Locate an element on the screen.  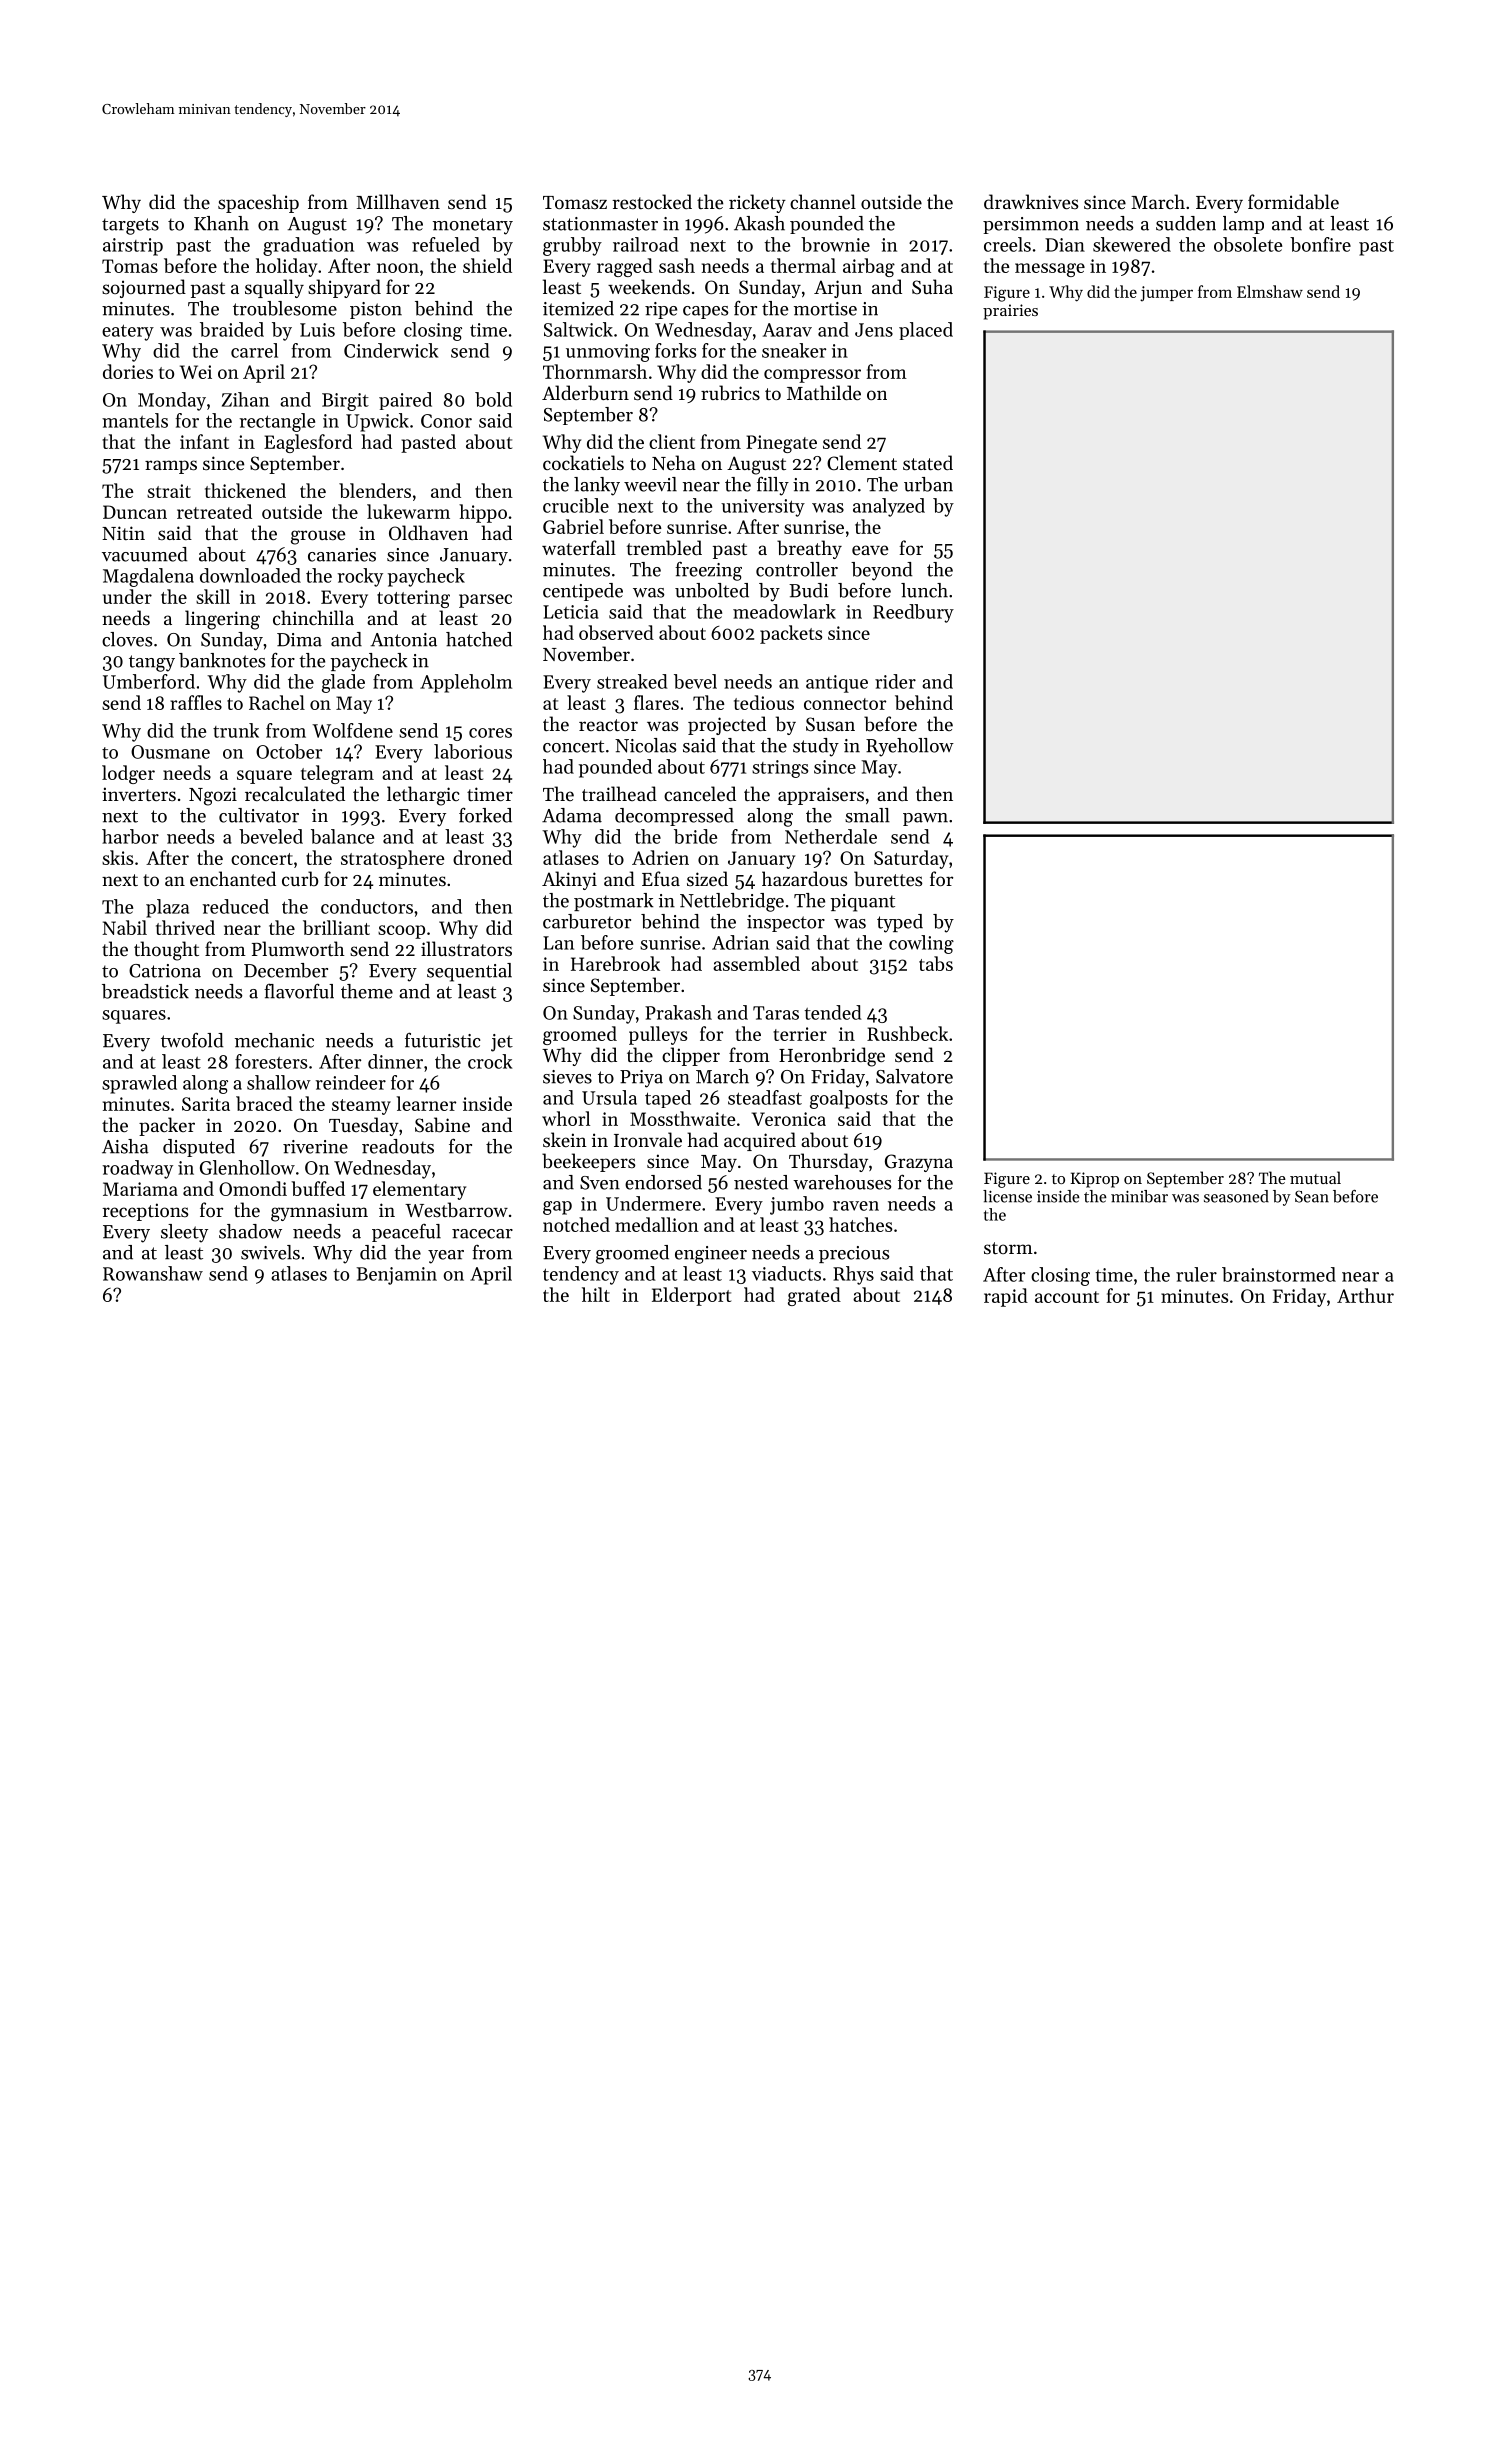
Pinegate is located at coordinates (781, 444).
